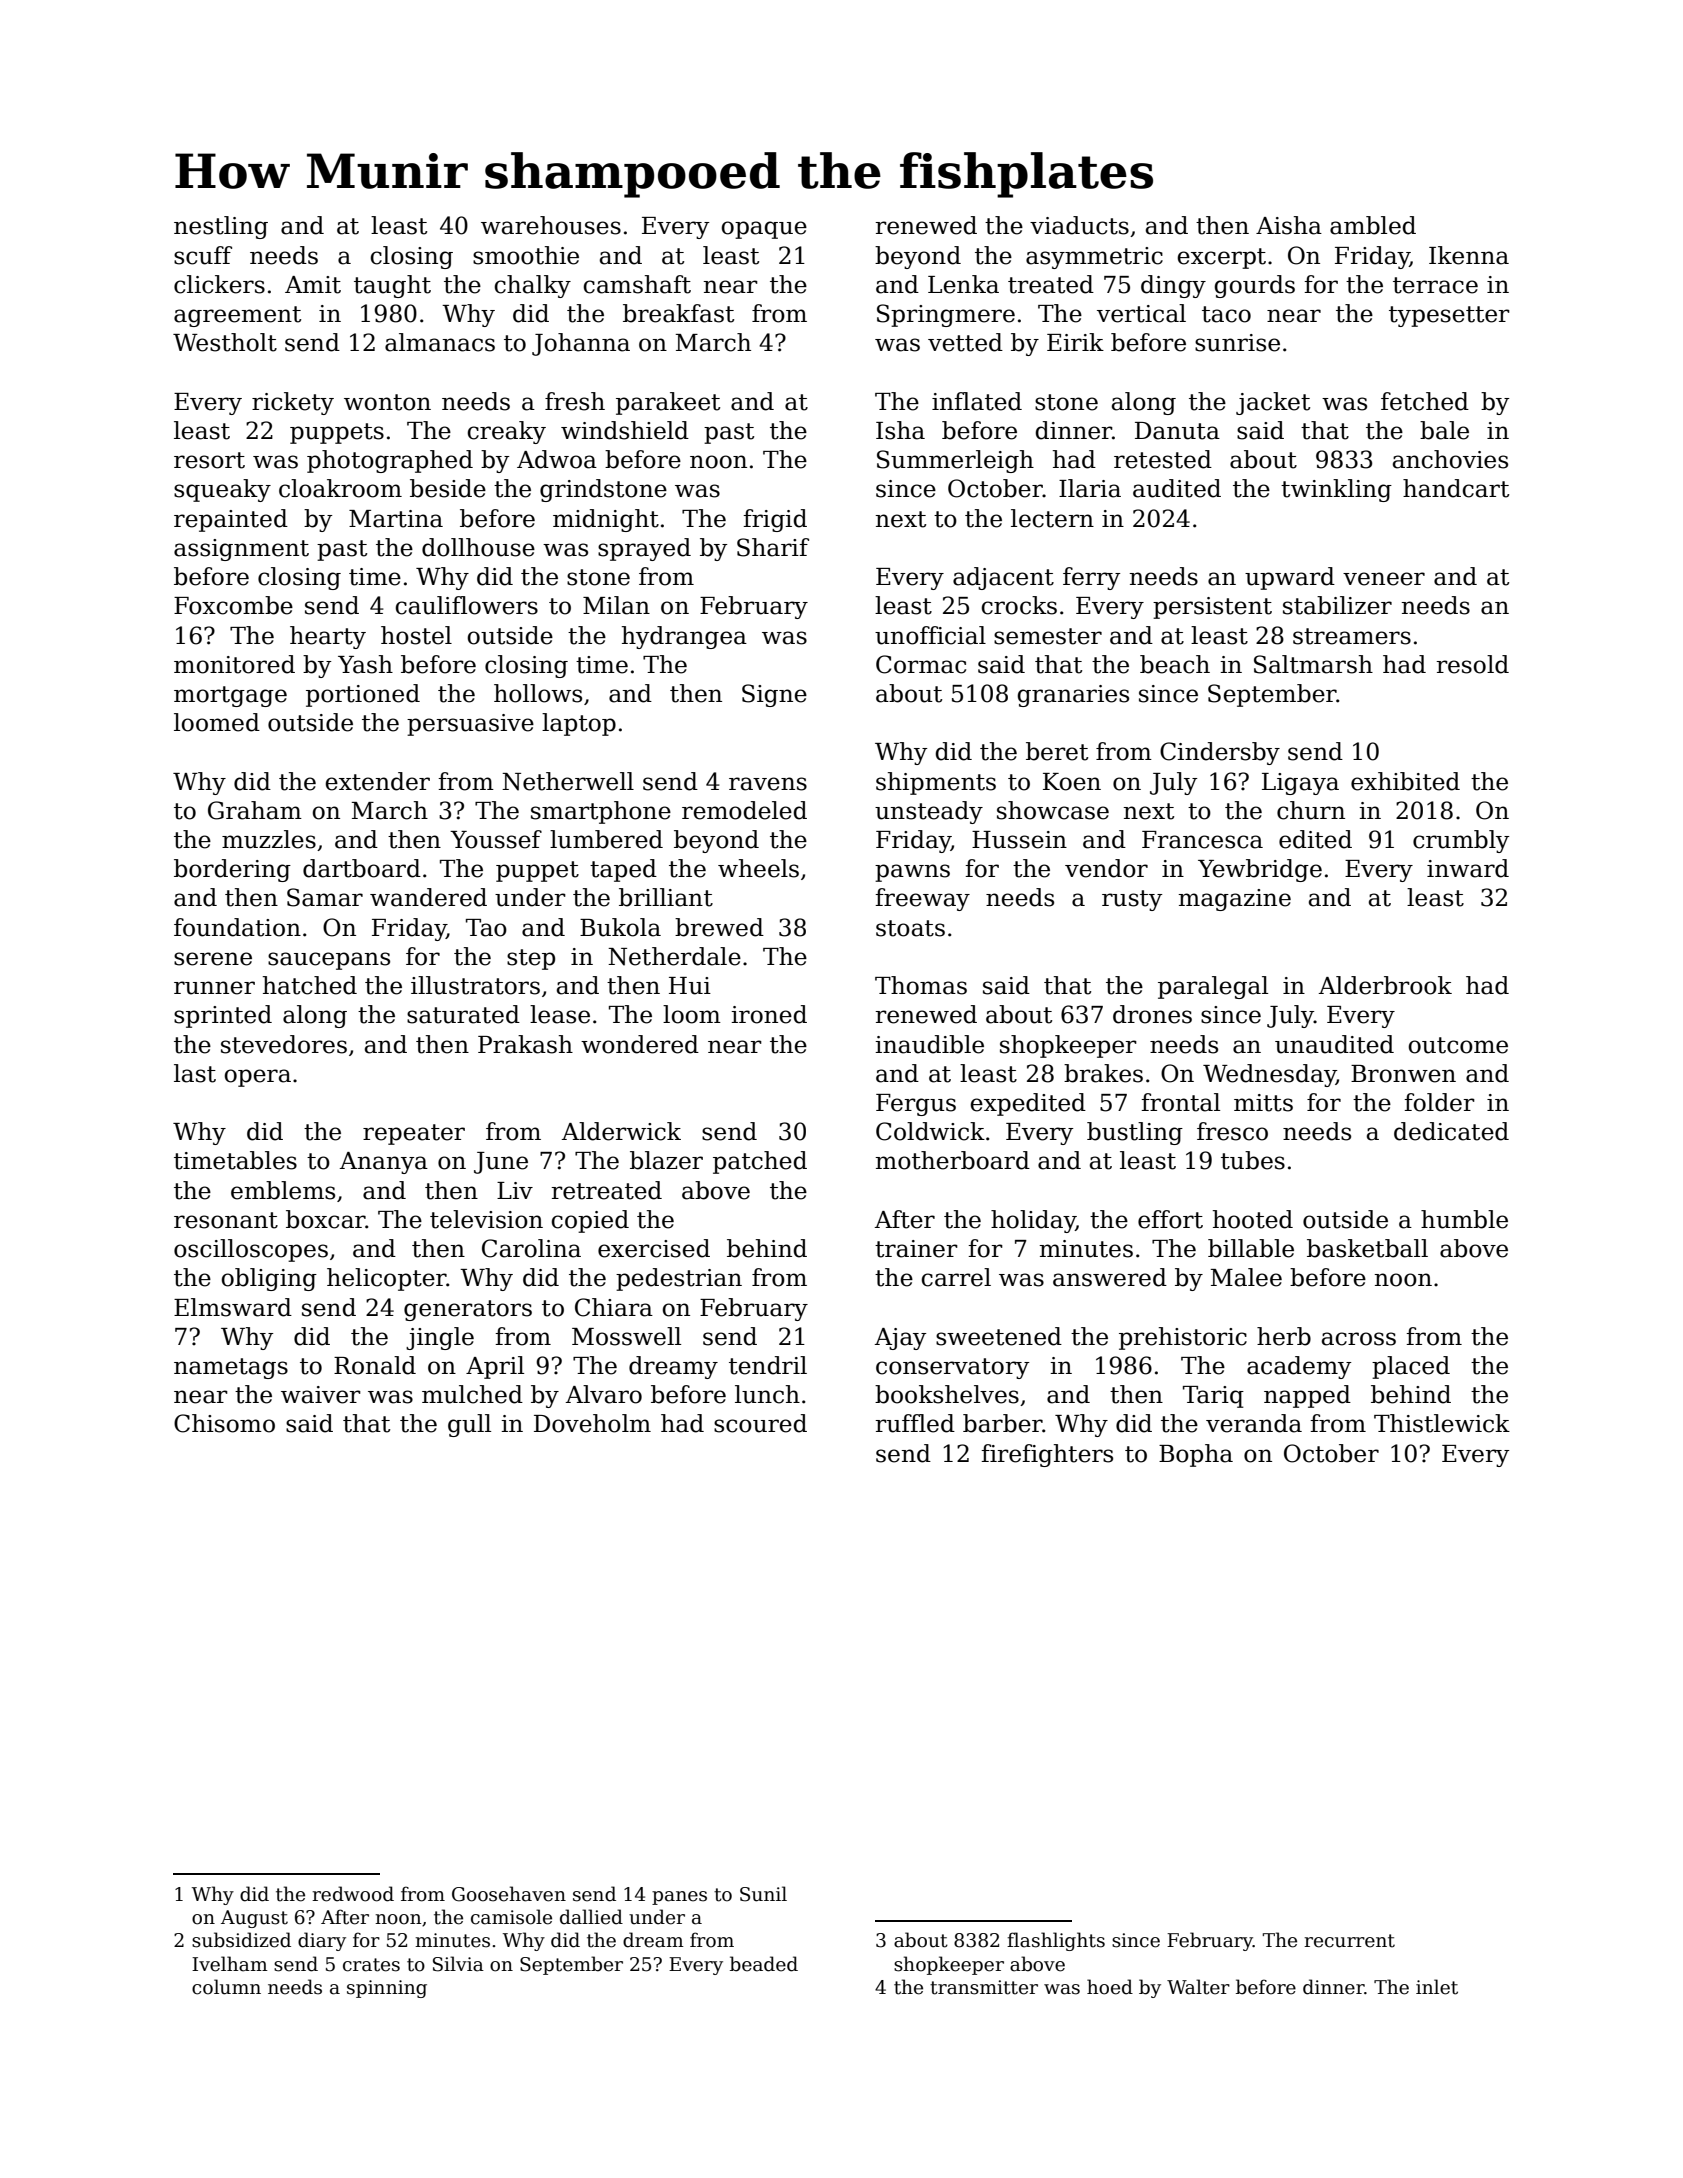 This screenshot has height=2178, width=1683. Describe the element at coordinates (1269, 1075) in the screenshot. I see `Wednesday` at that location.
